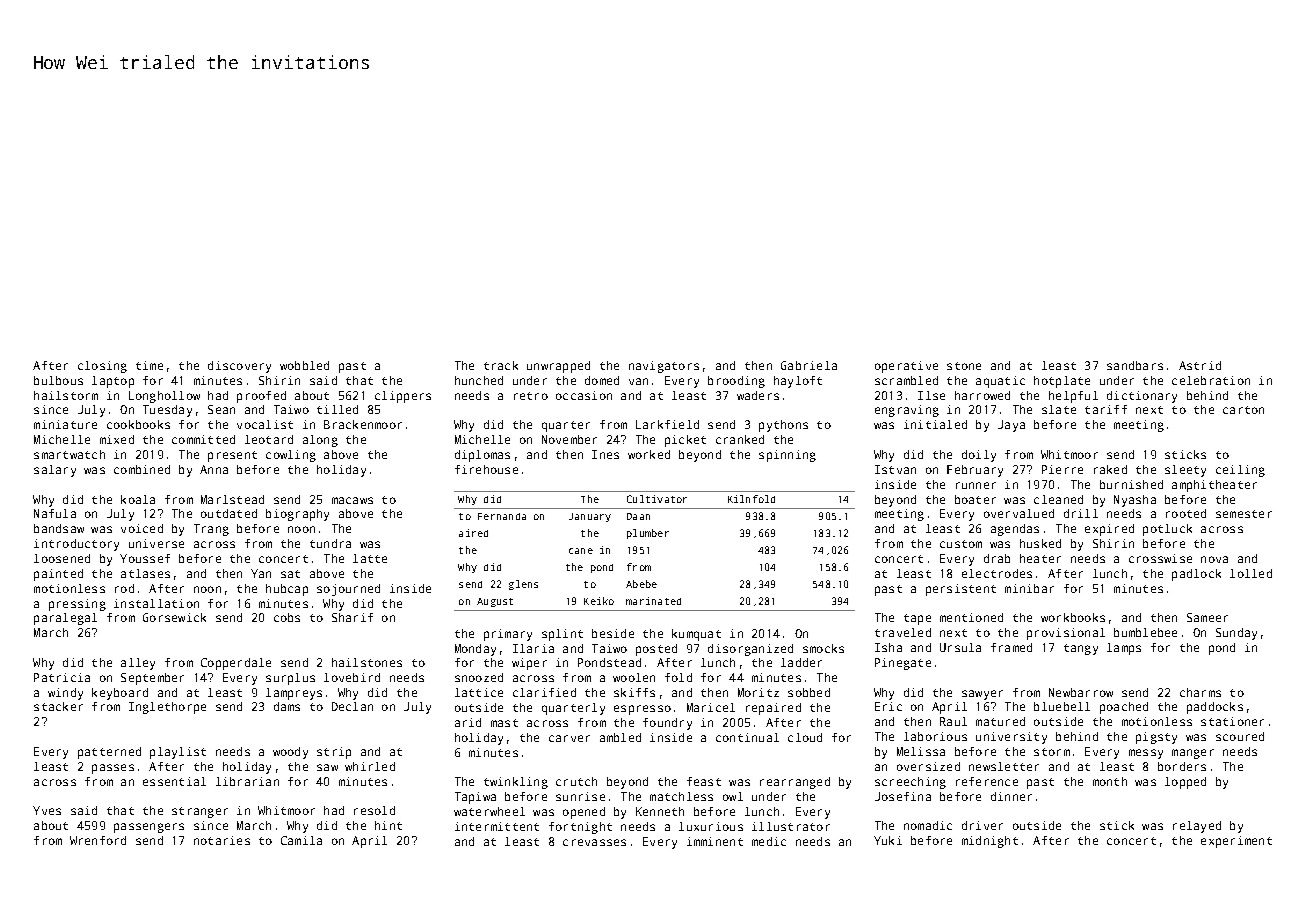  Describe the element at coordinates (59, 528) in the image. I see `bandsaw` at that location.
